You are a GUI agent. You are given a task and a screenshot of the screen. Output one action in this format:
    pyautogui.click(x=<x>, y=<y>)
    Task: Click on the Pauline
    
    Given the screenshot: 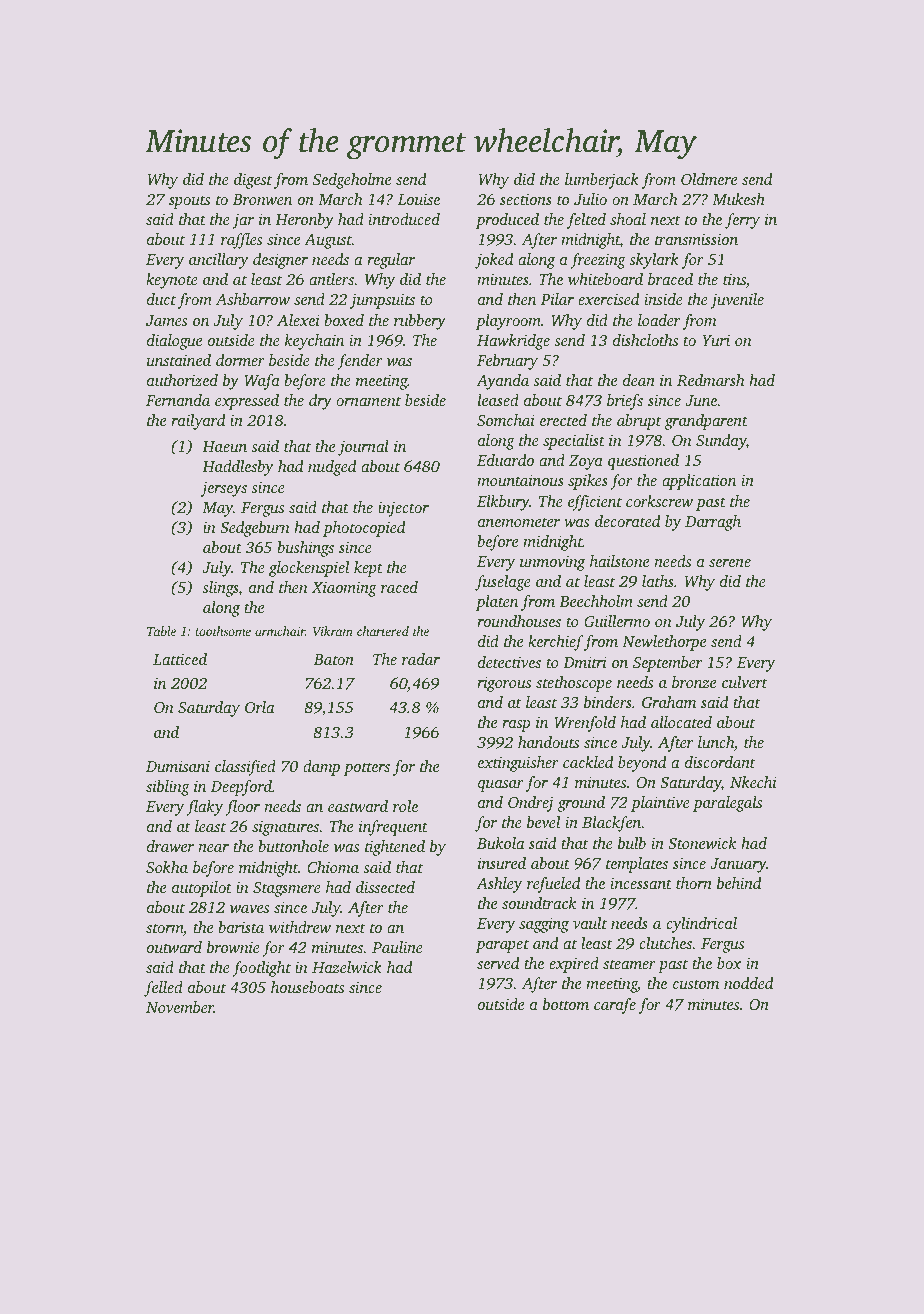 What is the action you would take?
    pyautogui.click(x=397, y=947)
